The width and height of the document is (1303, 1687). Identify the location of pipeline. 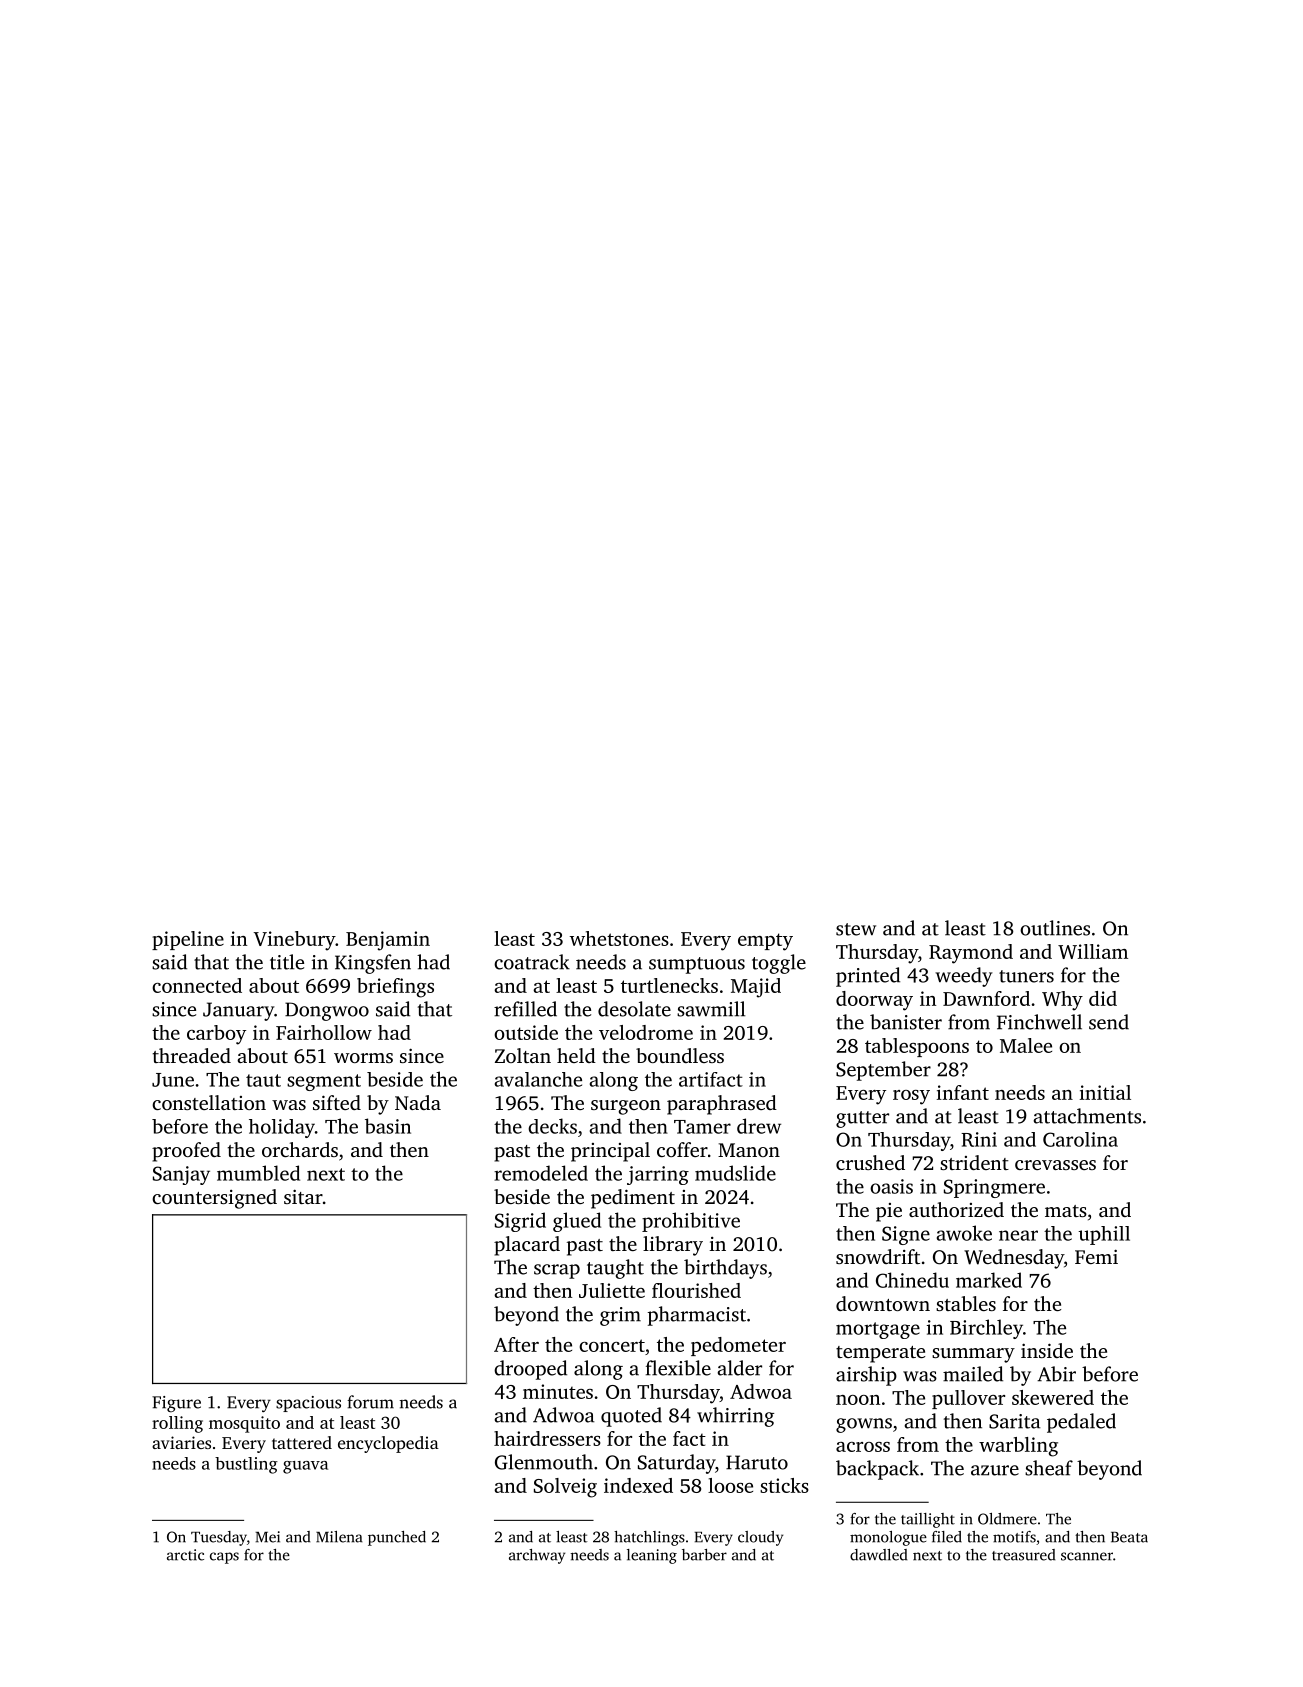
(188, 940).
